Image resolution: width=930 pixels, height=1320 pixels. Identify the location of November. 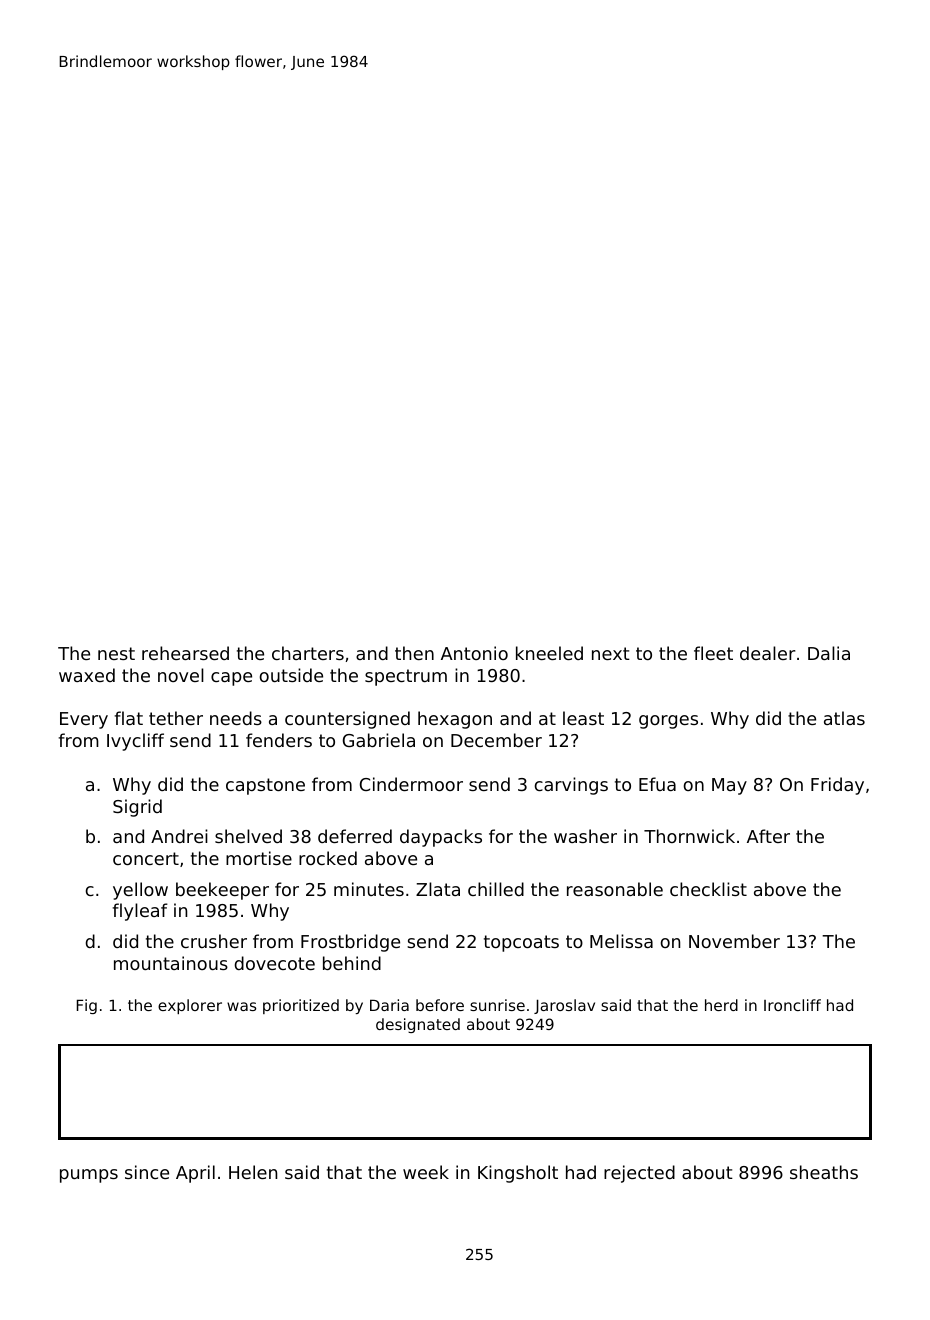
(734, 941).
